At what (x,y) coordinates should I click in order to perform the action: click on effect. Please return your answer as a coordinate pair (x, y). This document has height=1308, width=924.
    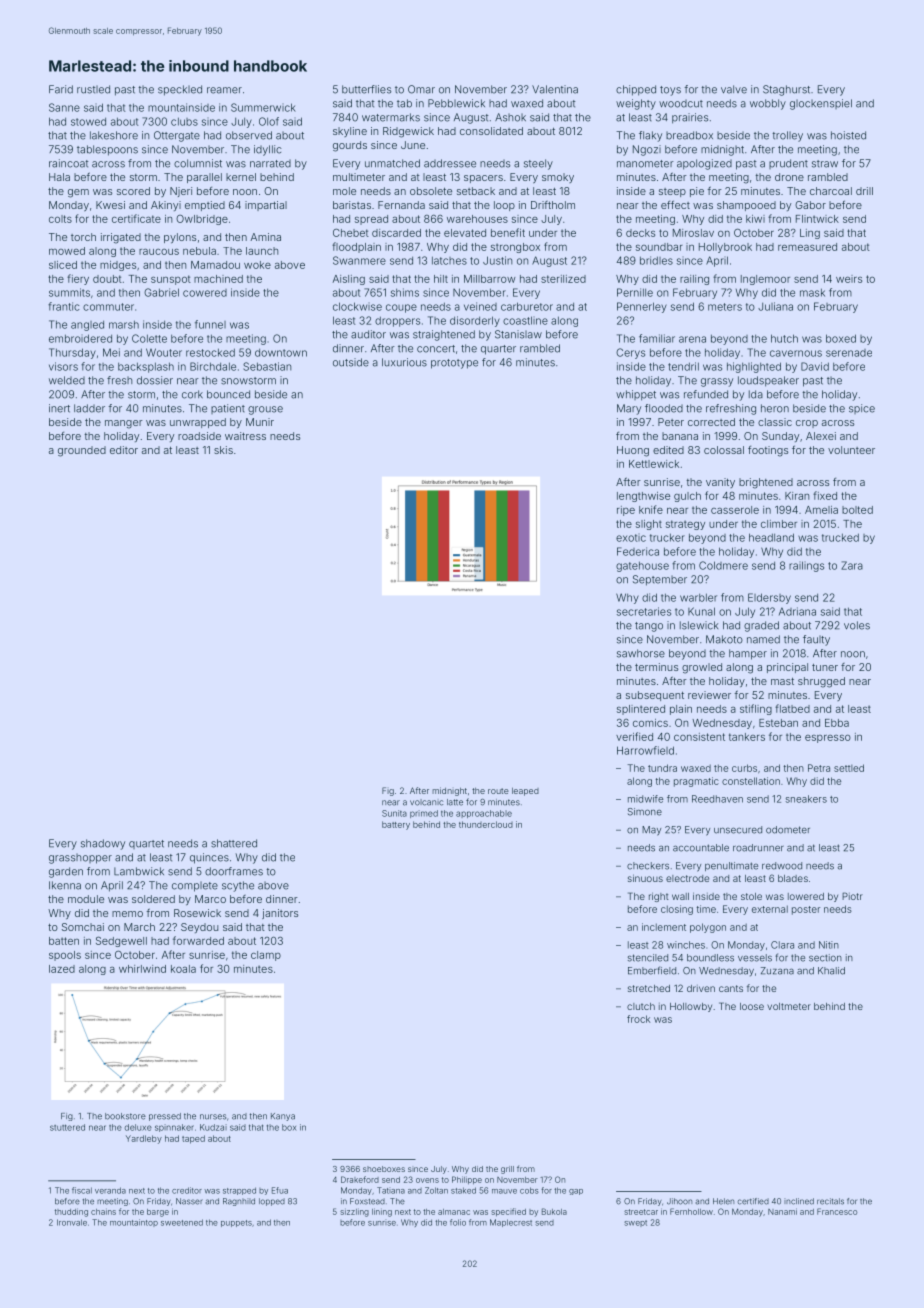
    Looking at the image, I should click on (675, 204).
